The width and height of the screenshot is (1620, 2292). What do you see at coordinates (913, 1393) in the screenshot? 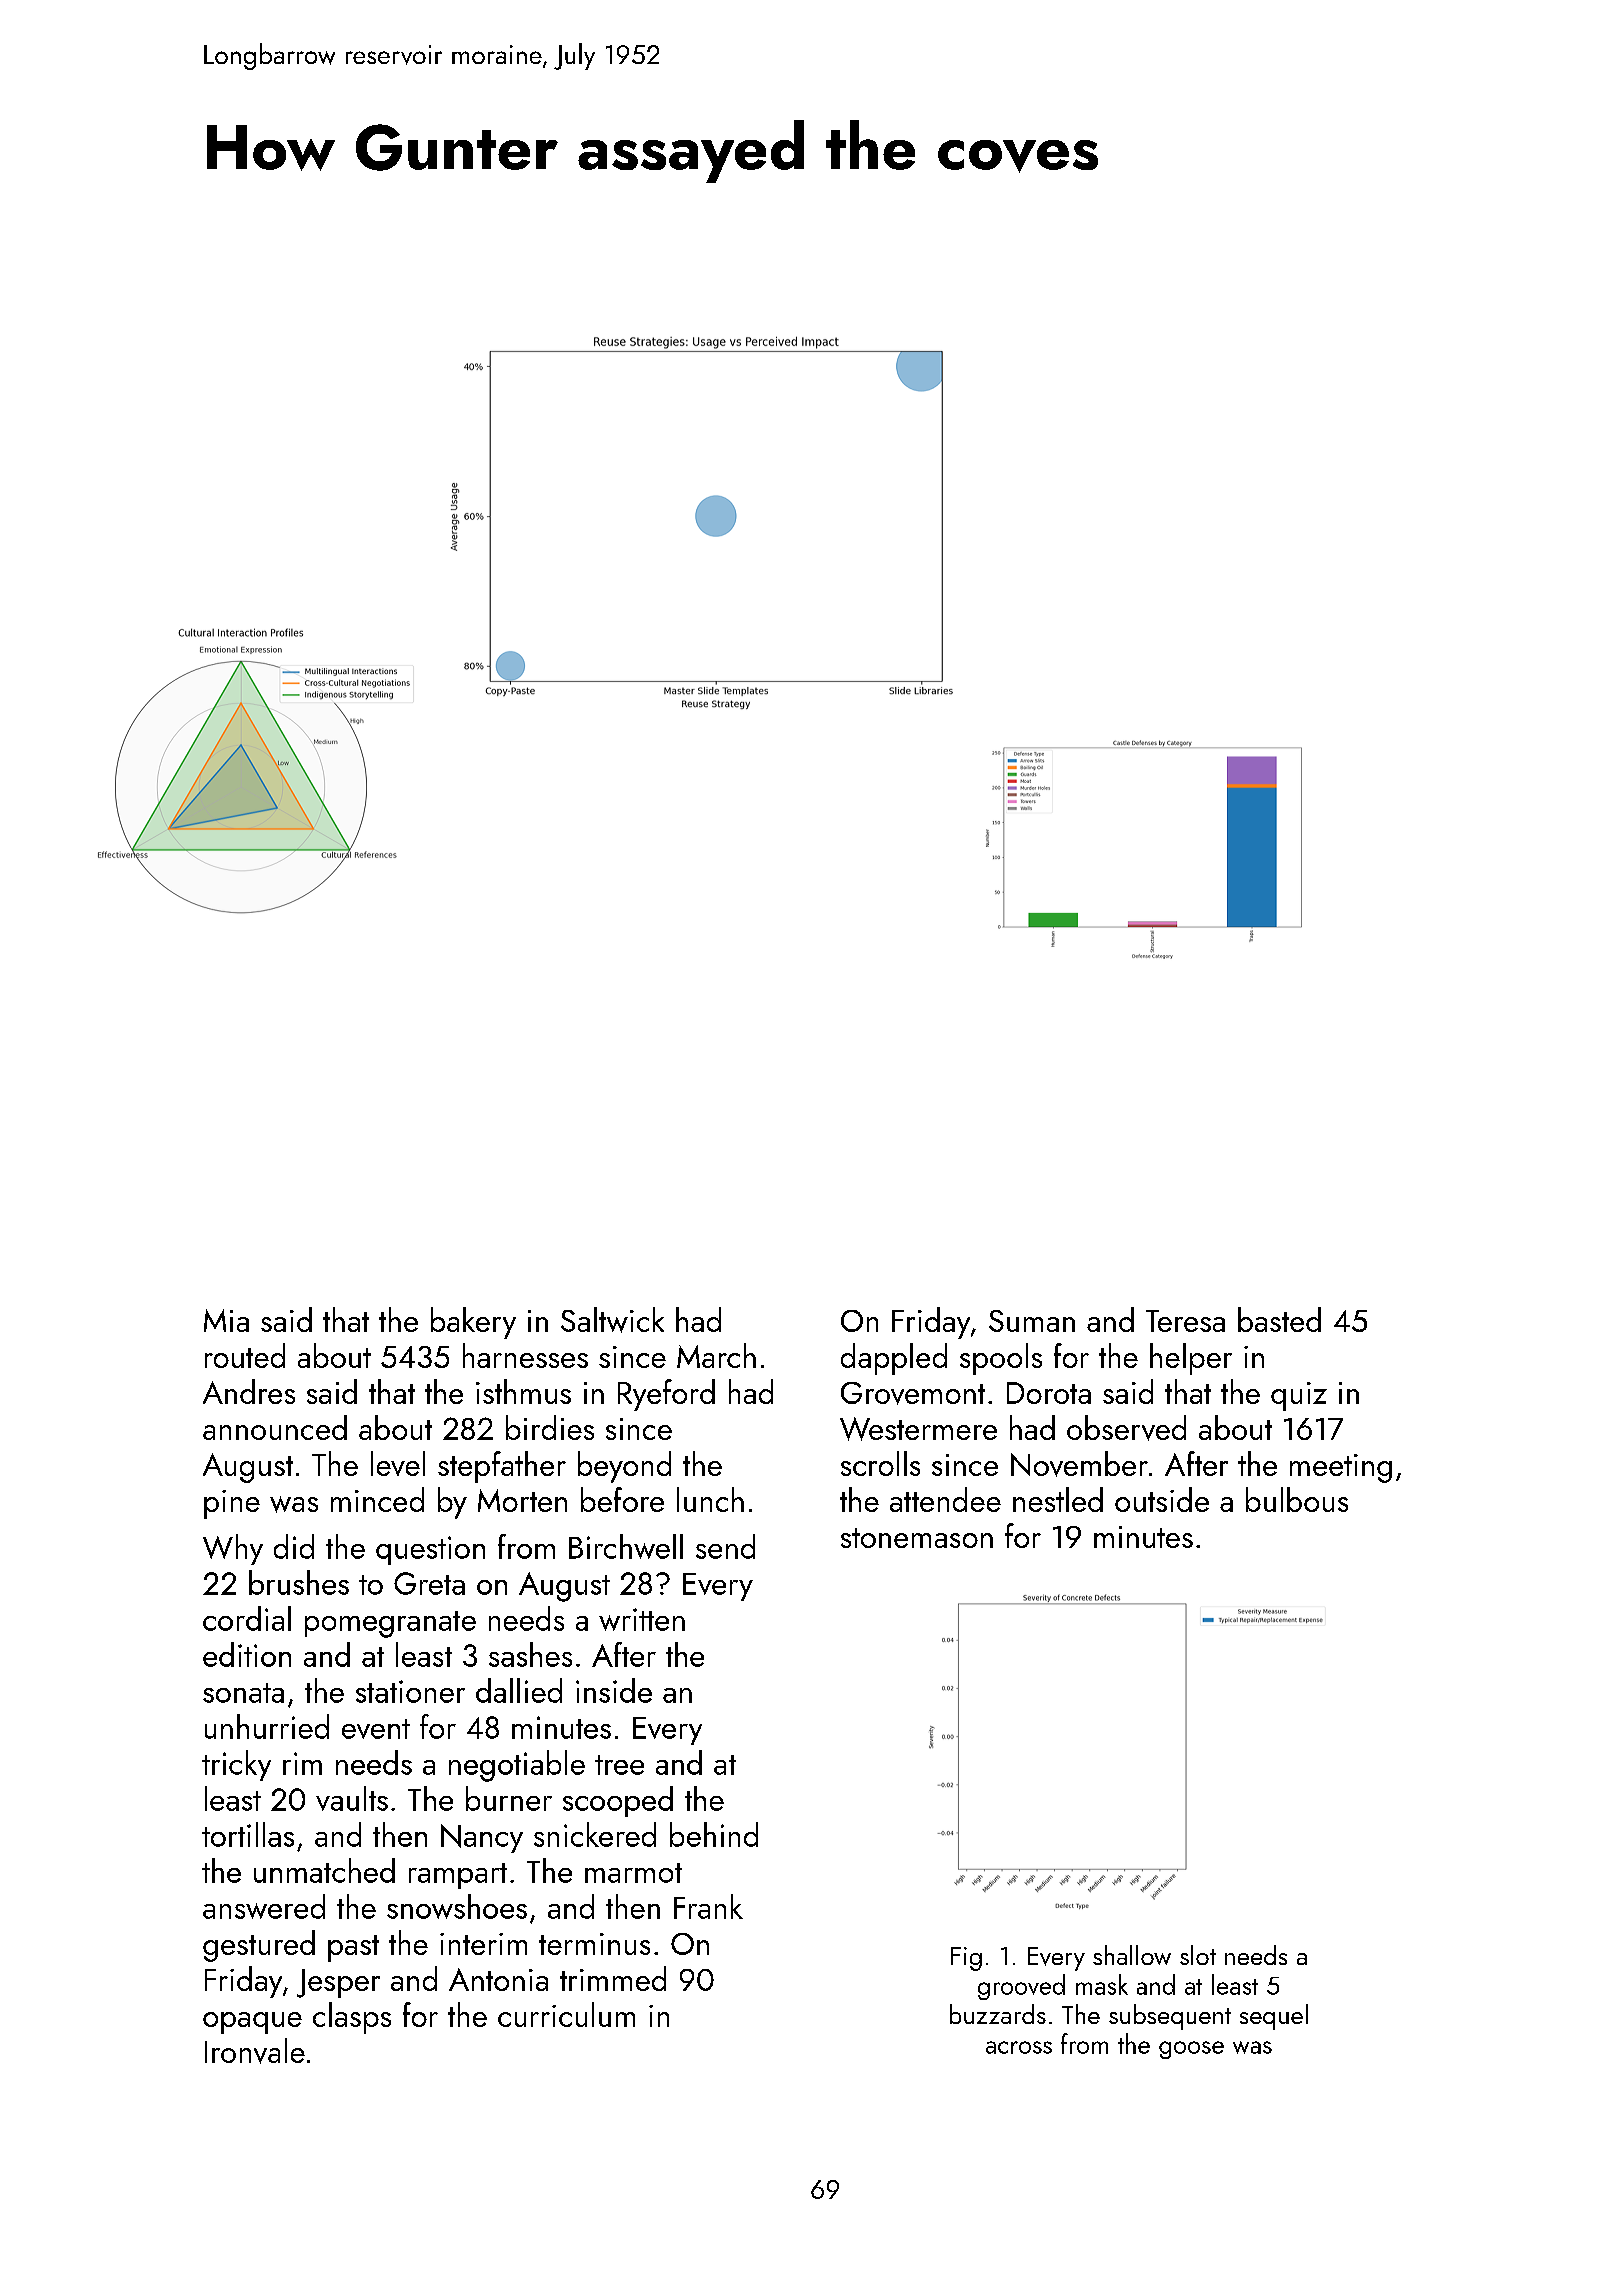
I see `Grovemont` at bounding box center [913, 1393].
